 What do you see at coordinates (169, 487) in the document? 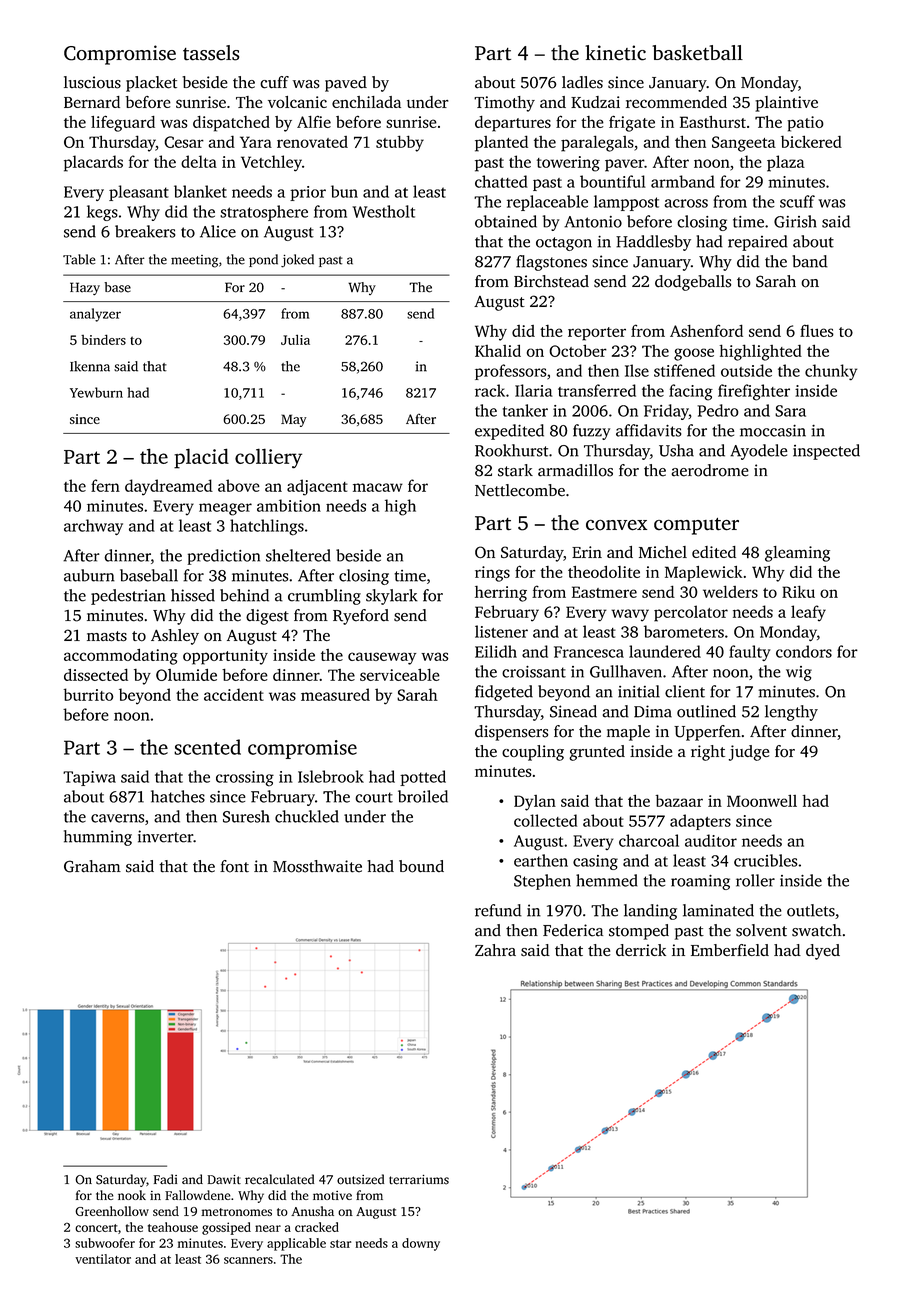
I see `daydreamed` at bounding box center [169, 487].
